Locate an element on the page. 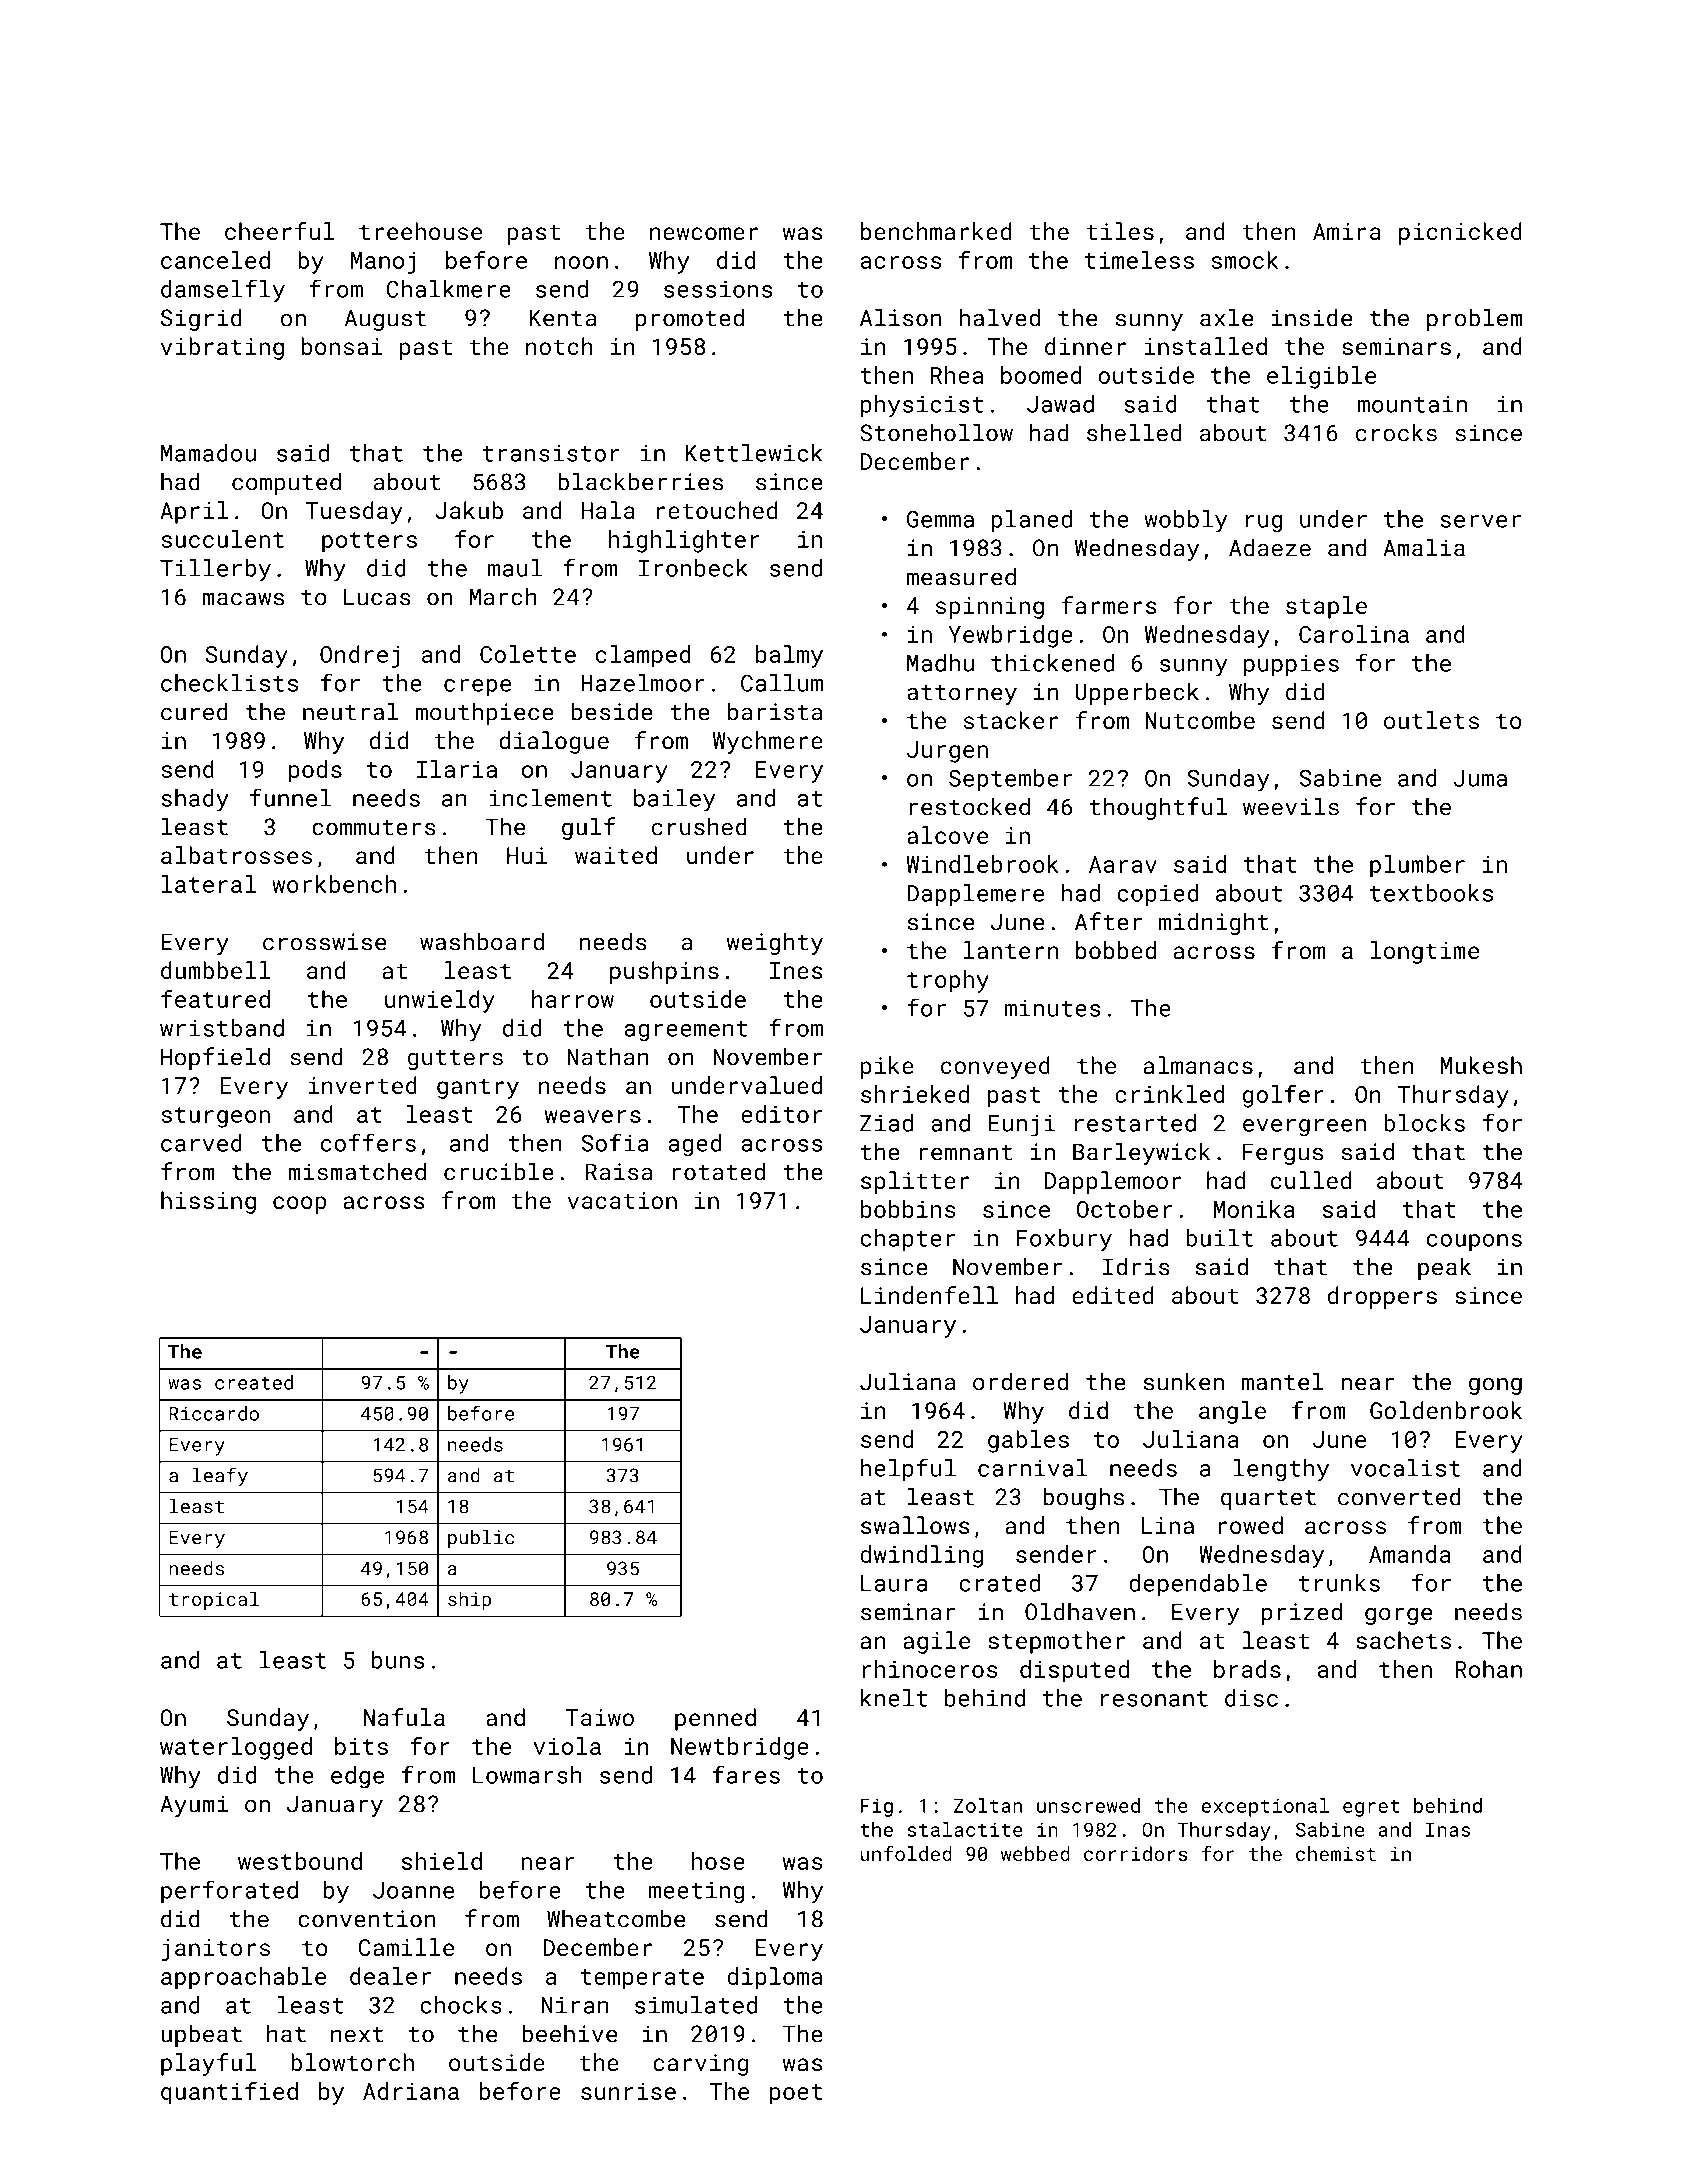 The image size is (1683, 2178). sunrise is located at coordinates (628, 2091).
